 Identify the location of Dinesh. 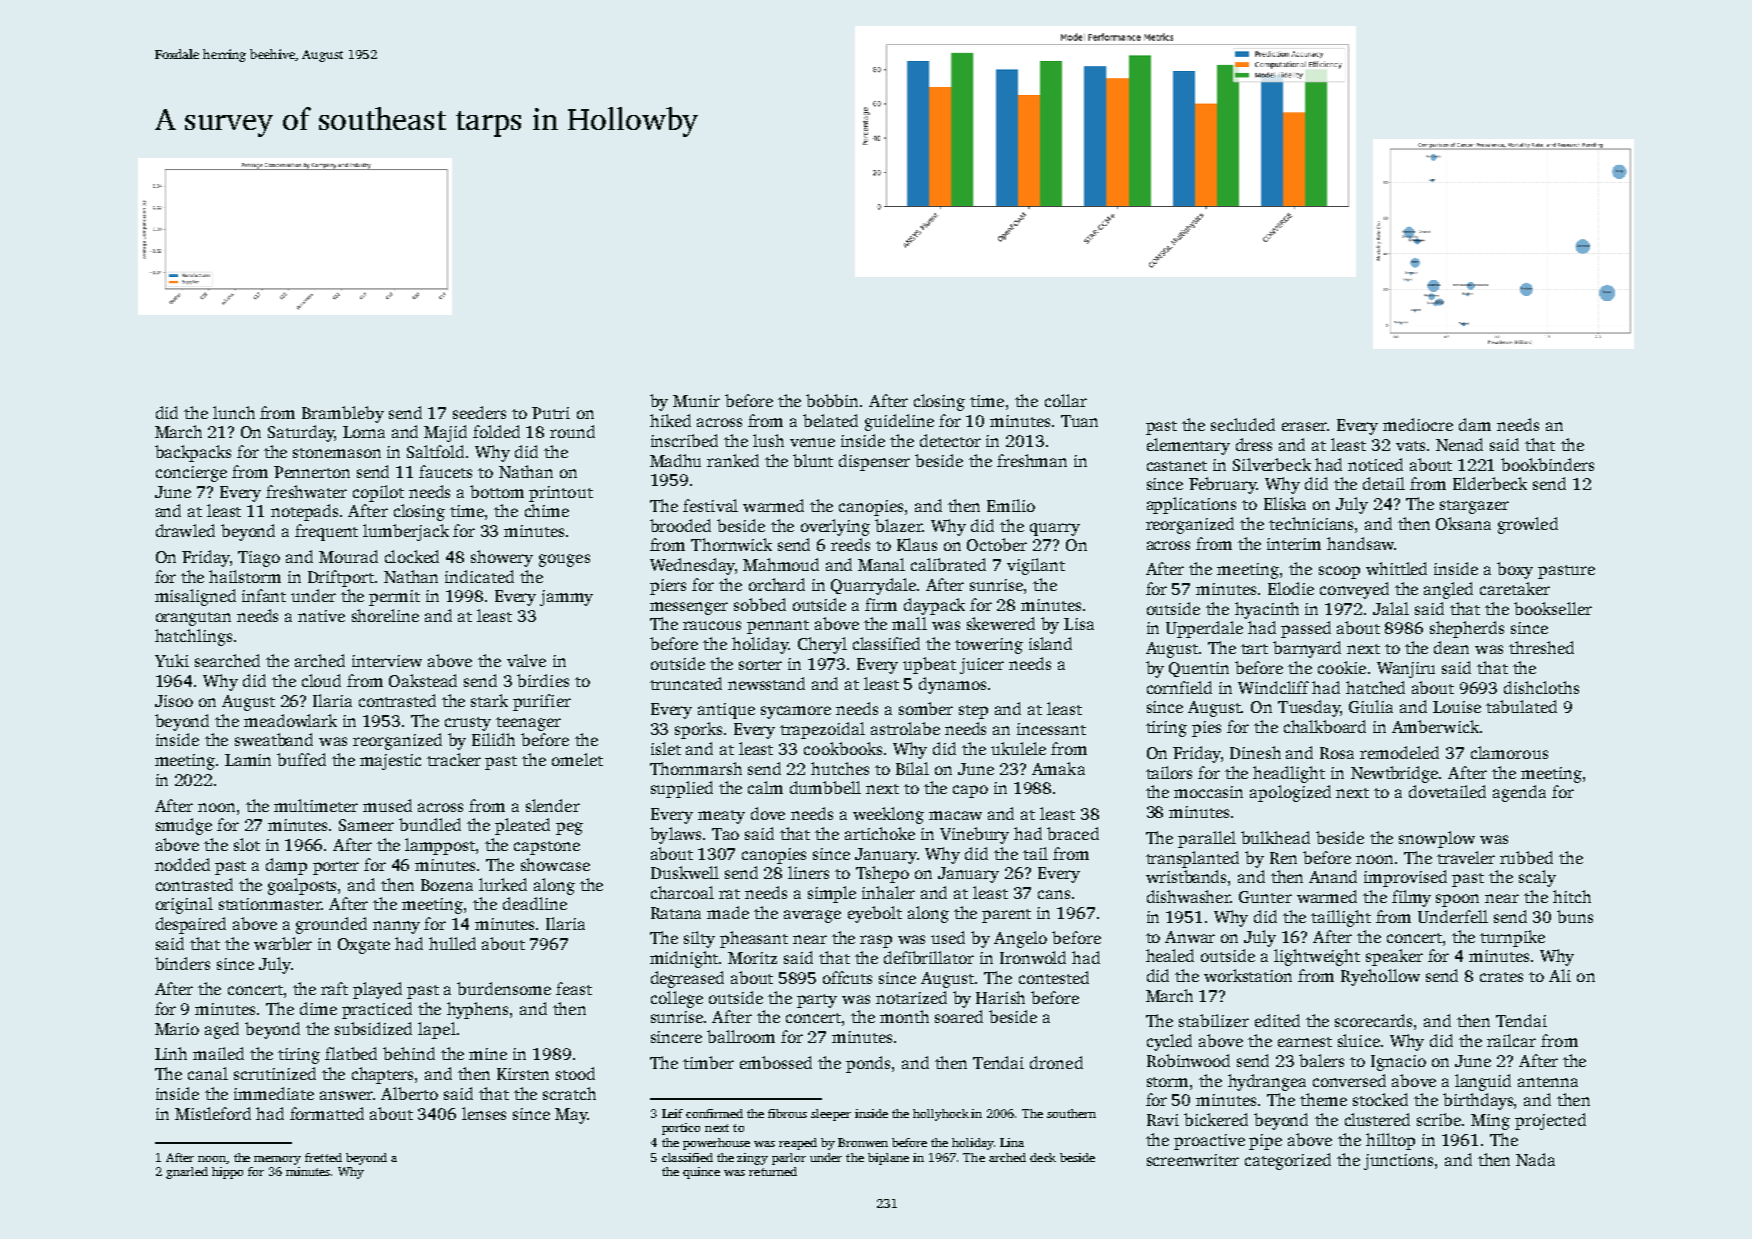
(1255, 752).
